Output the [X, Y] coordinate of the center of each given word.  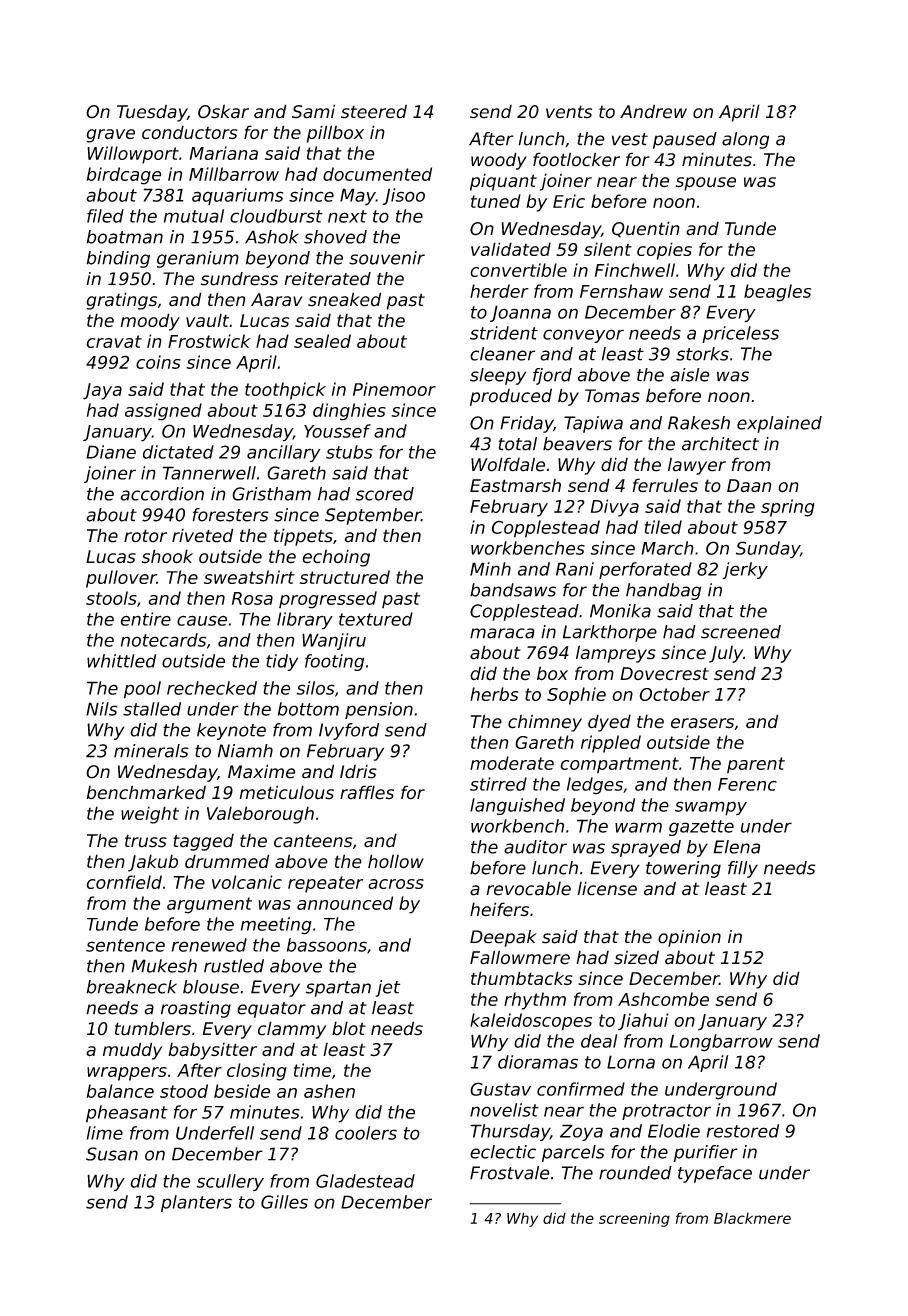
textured [376, 619]
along [745, 140]
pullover [121, 579]
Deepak [503, 938]
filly [743, 869]
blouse [211, 987]
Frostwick [209, 341]
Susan [112, 1154]
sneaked [344, 299]
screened [741, 632]
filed [105, 216]
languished [517, 806]
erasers [702, 723]
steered [374, 111]
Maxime [261, 771]
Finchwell [635, 270]
